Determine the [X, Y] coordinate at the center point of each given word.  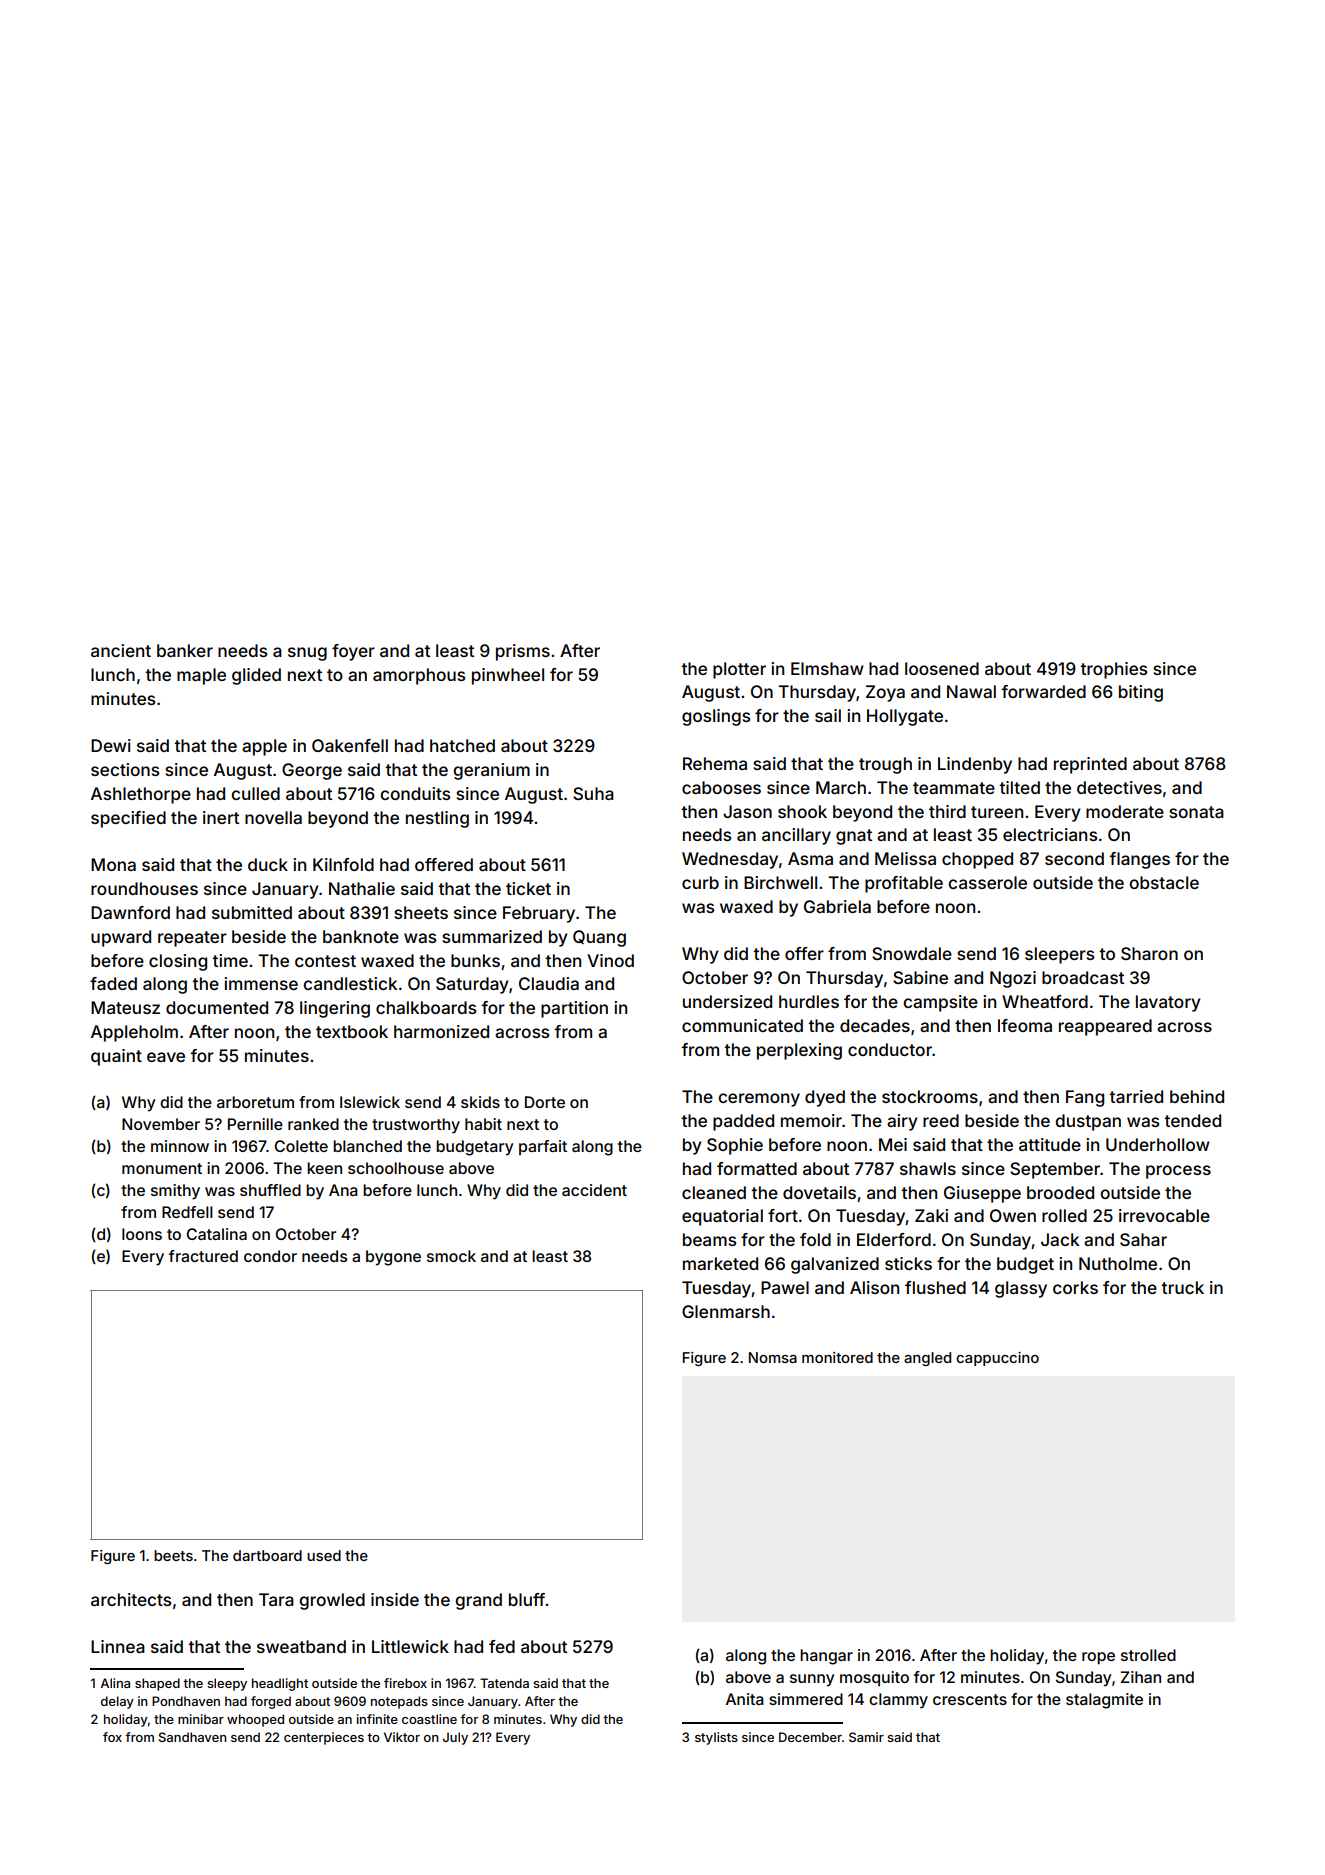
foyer [353, 652]
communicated [742, 1025]
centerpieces [324, 1738]
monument [162, 1168]
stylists [716, 1738]
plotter [739, 670]
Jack [1060, 1239]
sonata [1196, 812]
